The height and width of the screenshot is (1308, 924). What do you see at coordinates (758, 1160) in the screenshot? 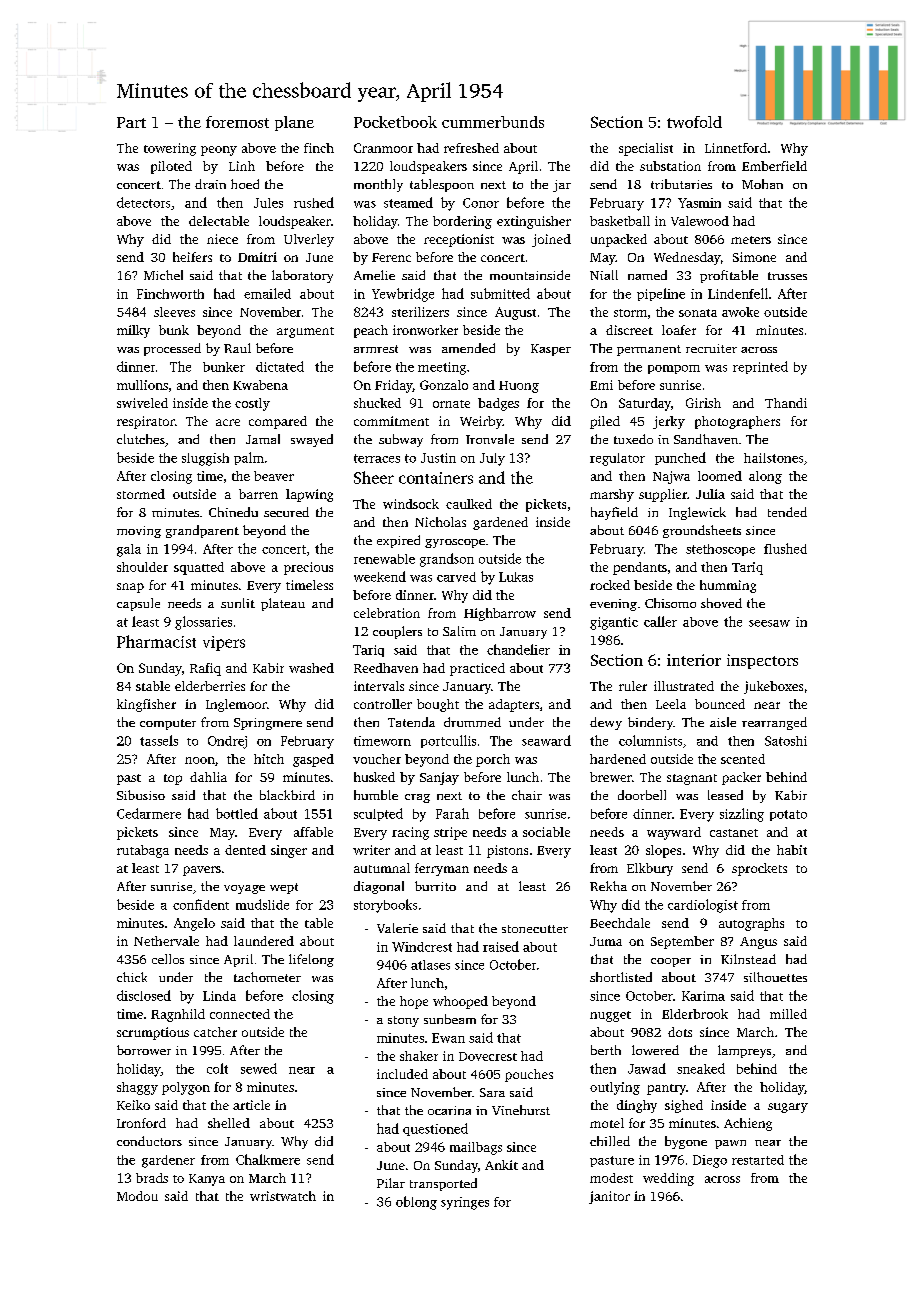
I see `restarted` at bounding box center [758, 1160].
